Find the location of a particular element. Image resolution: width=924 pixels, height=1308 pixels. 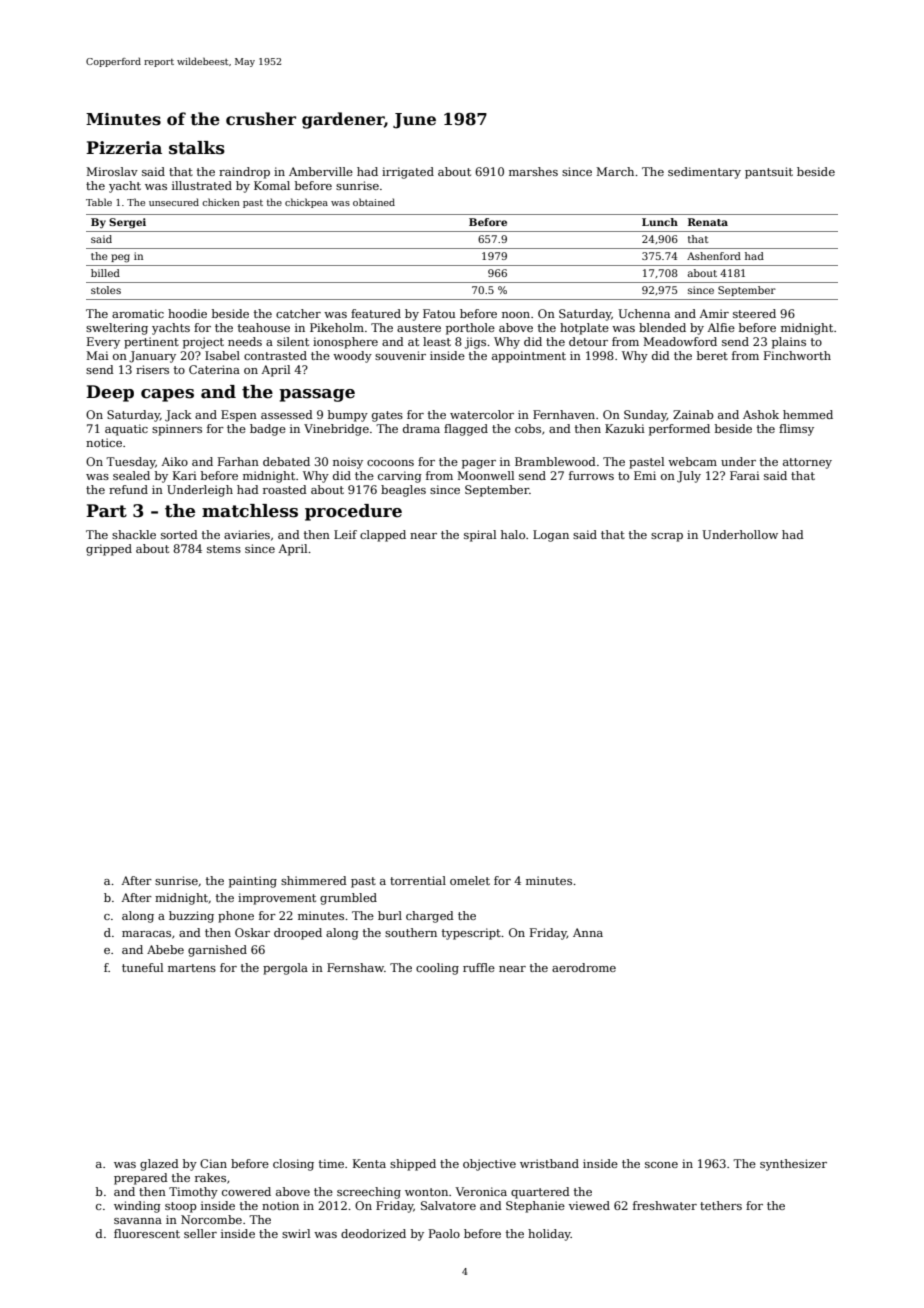

Kenta is located at coordinates (369, 1163).
